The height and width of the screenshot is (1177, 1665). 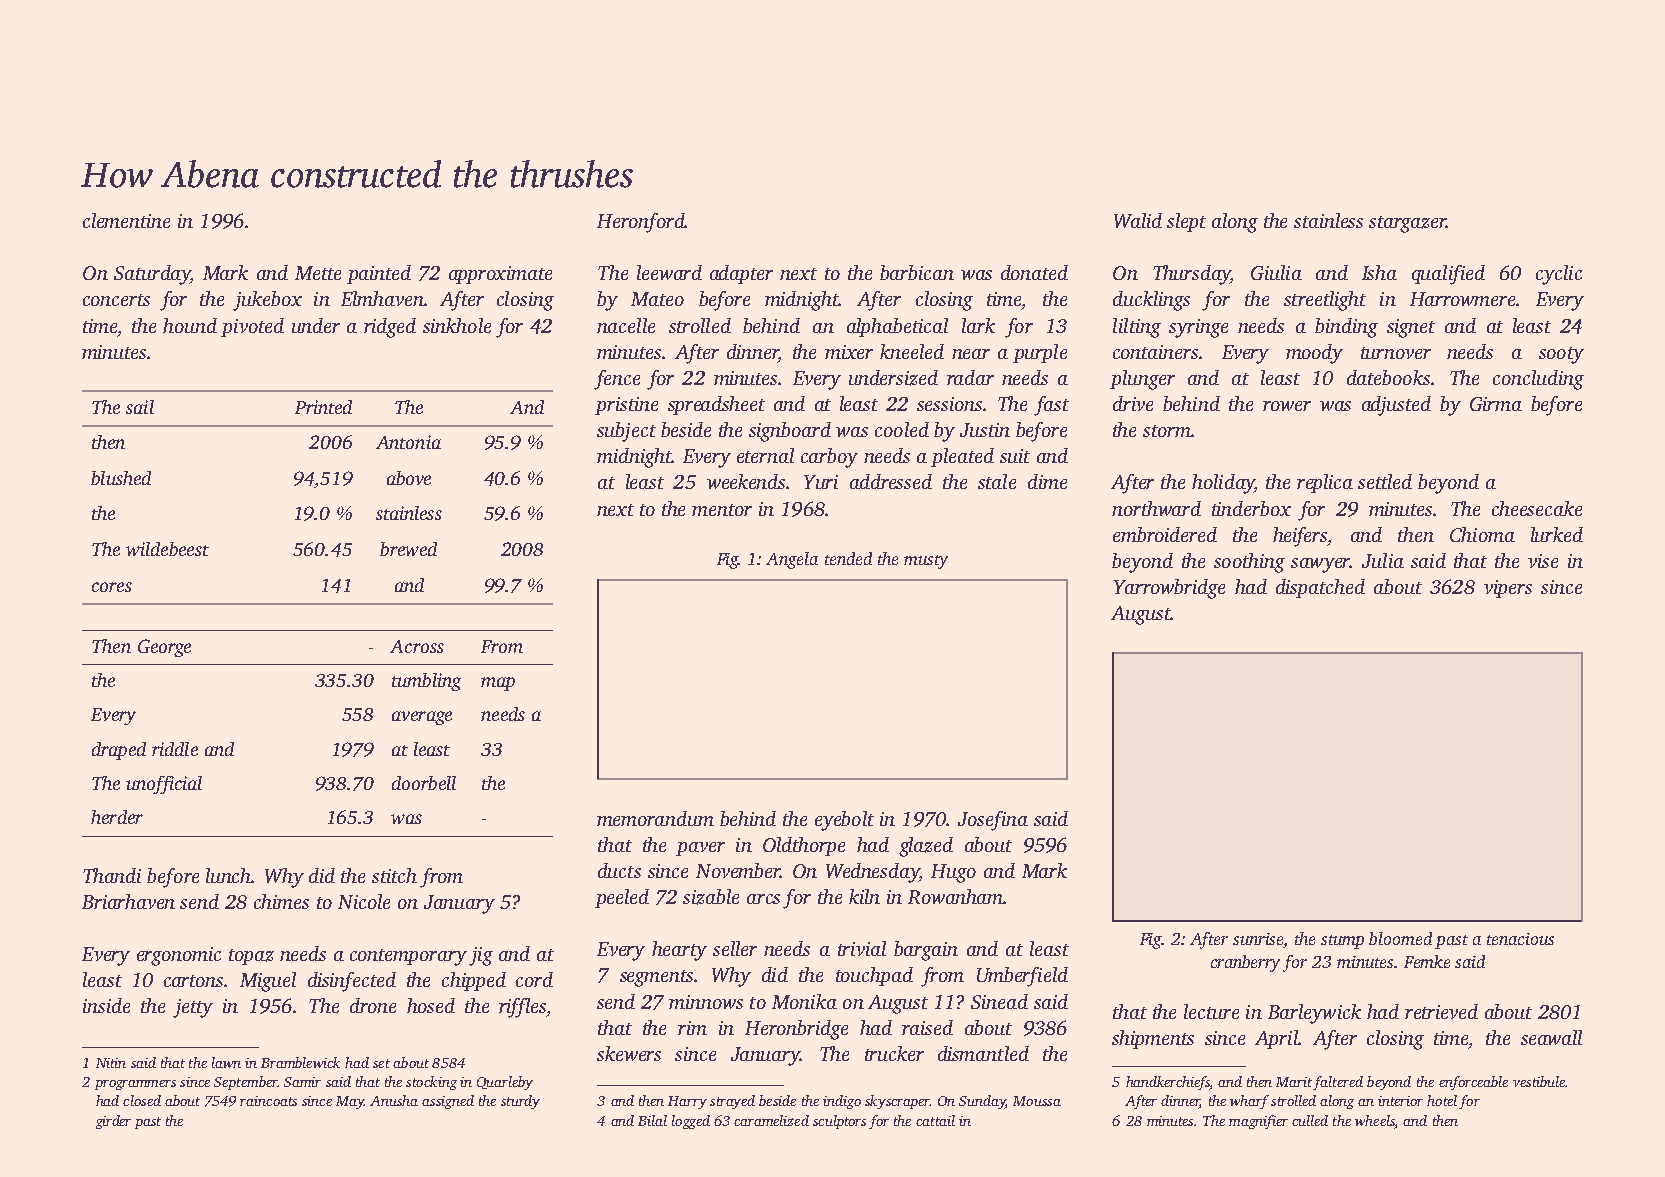 What do you see at coordinates (1508, 589) in the screenshot?
I see `vipers` at bounding box center [1508, 589].
